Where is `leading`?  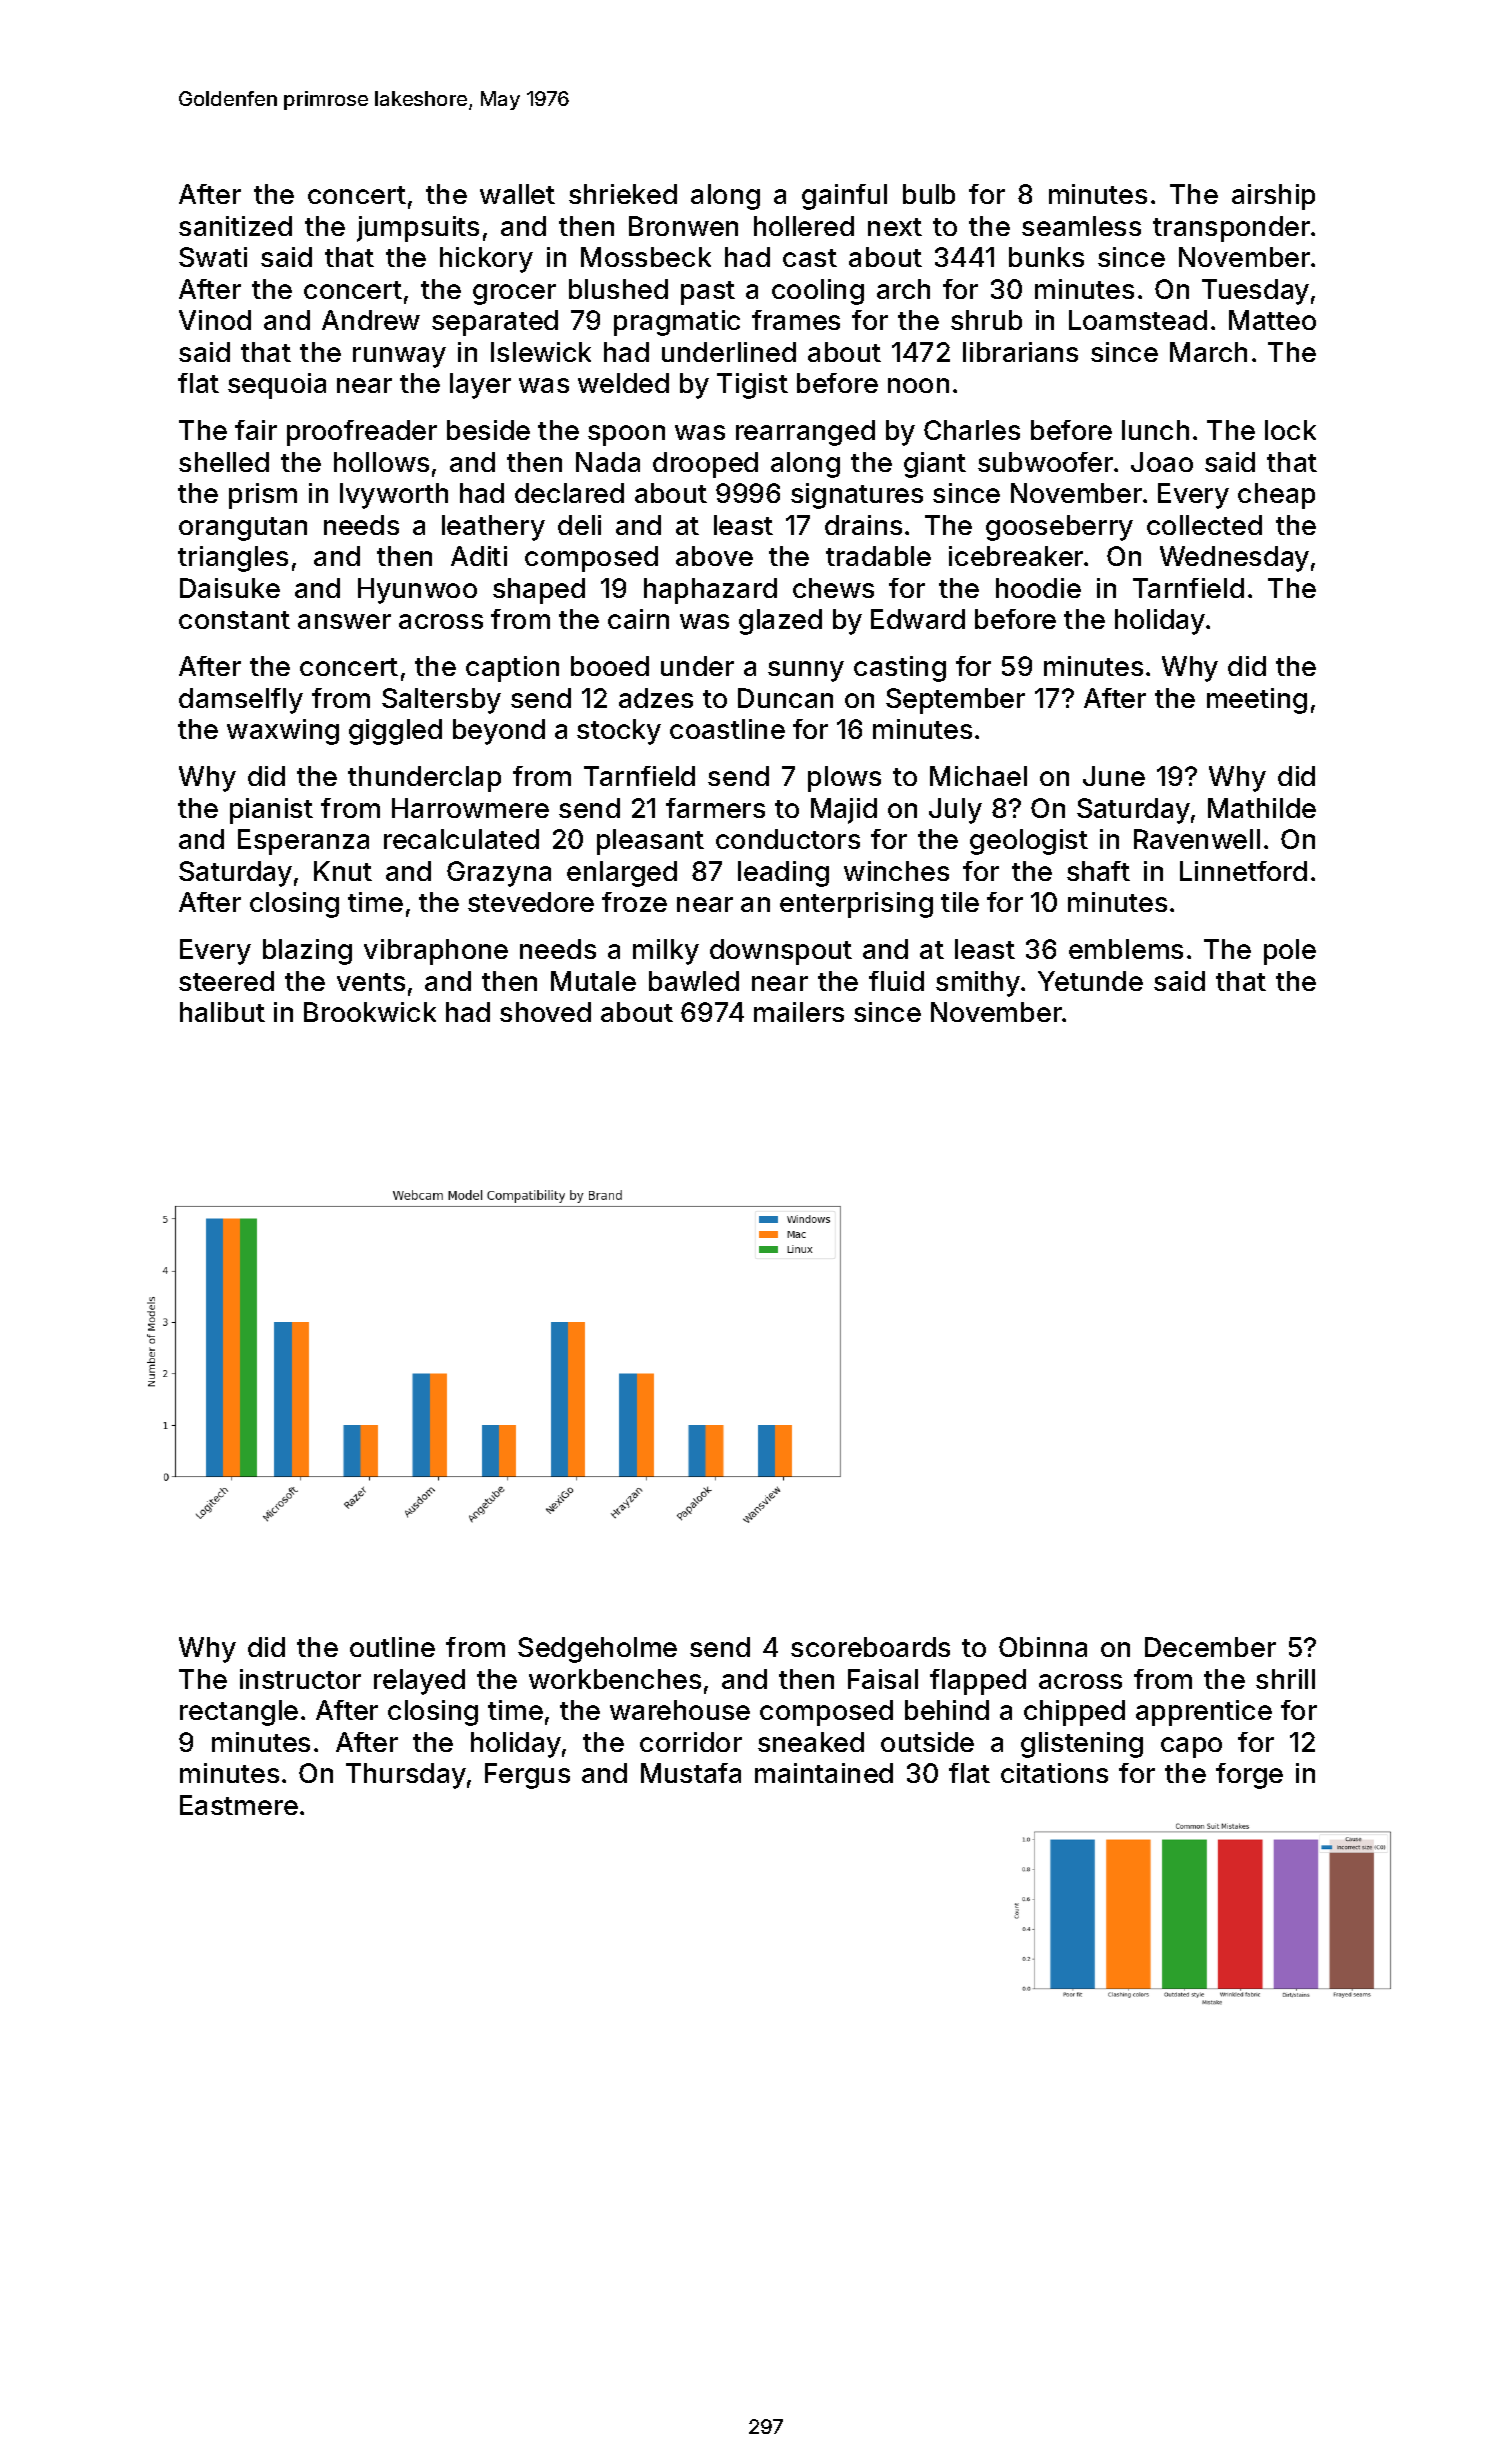
leading is located at coordinates (783, 874).
